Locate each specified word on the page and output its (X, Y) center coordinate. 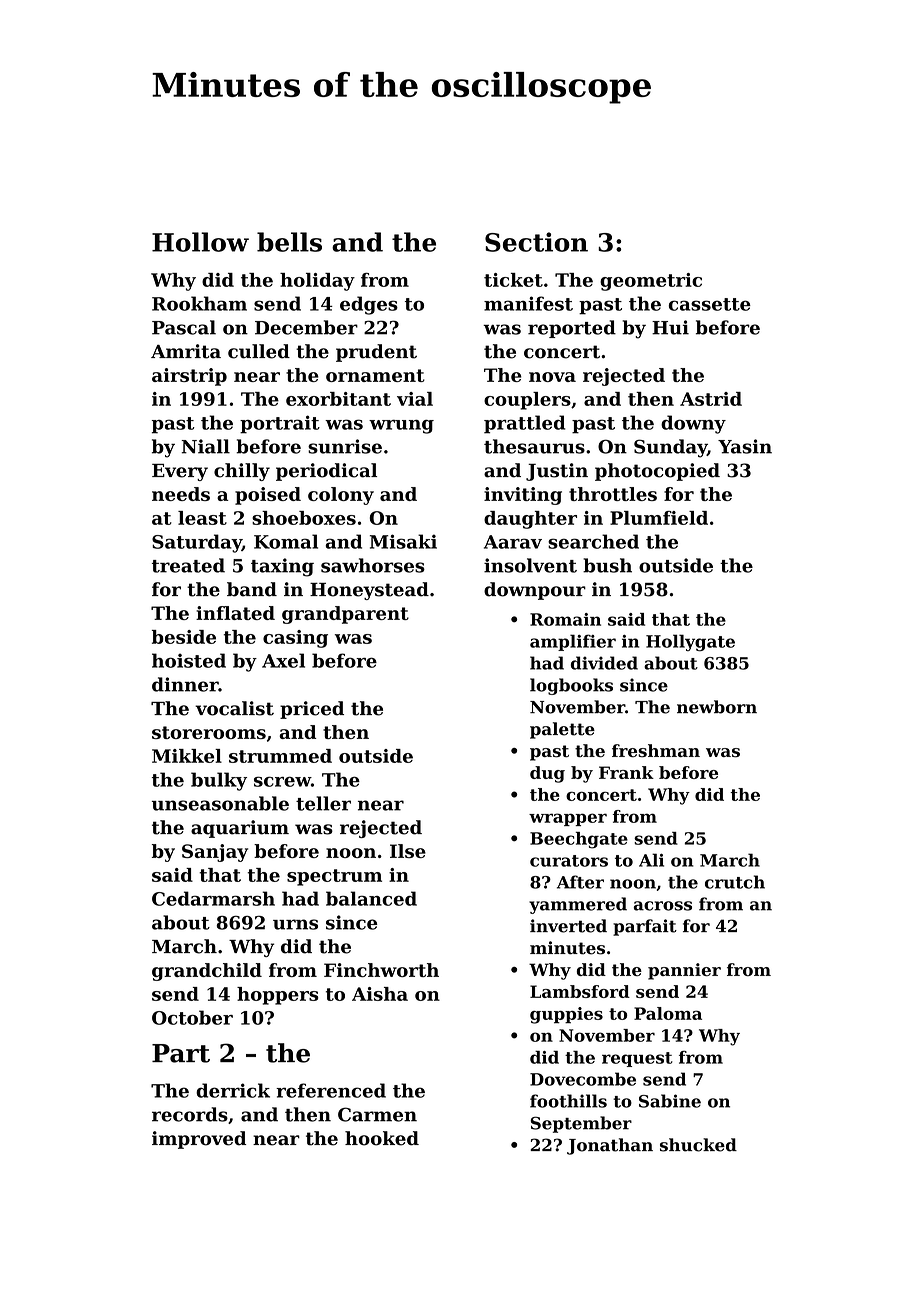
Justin (557, 472)
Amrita (186, 351)
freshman (656, 751)
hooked (382, 1138)
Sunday (670, 448)
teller (323, 803)
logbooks (571, 686)
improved (199, 1140)
